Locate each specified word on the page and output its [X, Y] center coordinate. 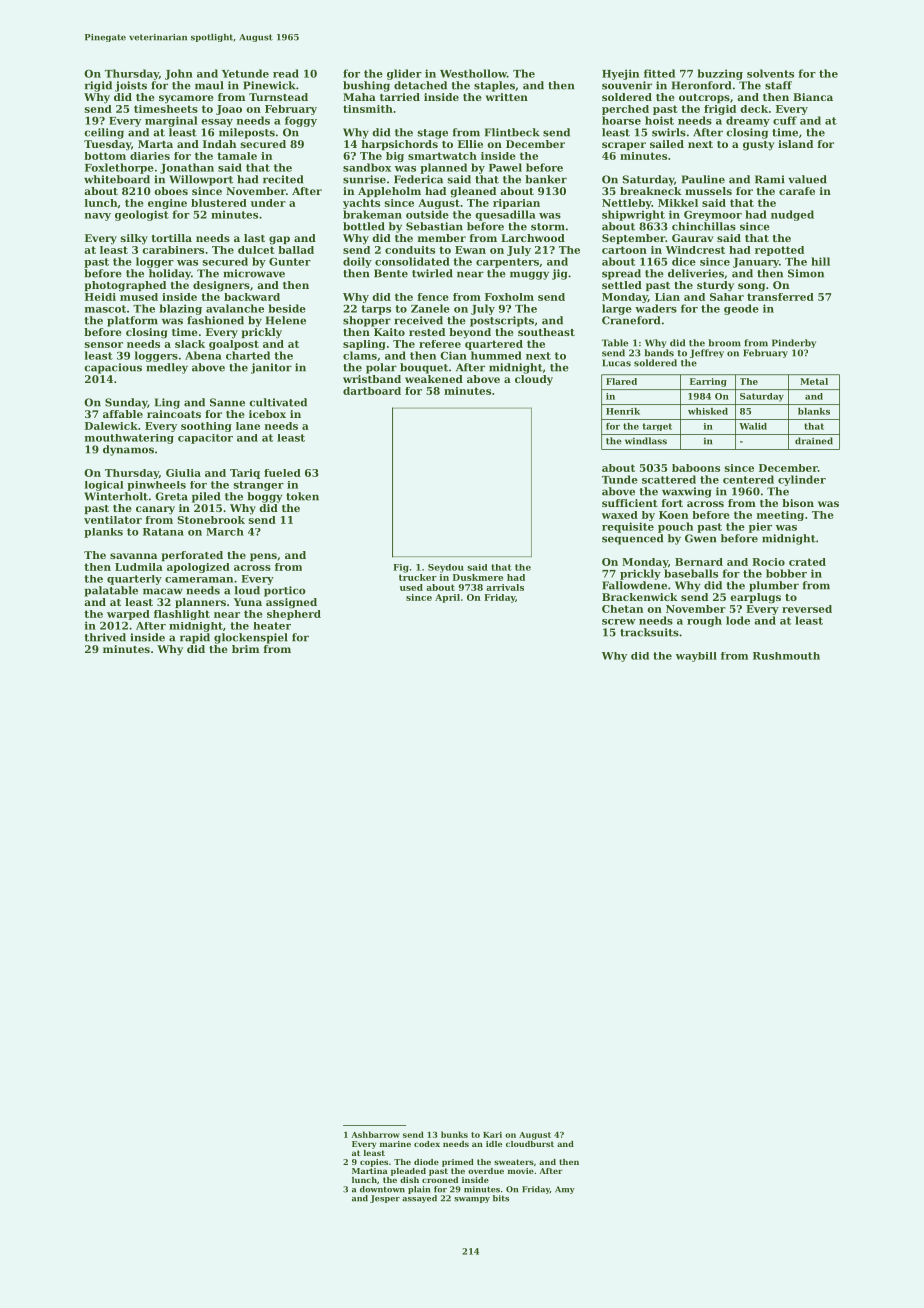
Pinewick [269, 85]
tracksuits [649, 632]
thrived [105, 637]
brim [245, 649]
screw [619, 622]
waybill [696, 657]
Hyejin [620, 74]
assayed [419, 1199]
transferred [780, 297]
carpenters [507, 263]
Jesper [385, 1199]
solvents [770, 73]
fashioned [215, 320]
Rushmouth [786, 656]
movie [521, 1171]
